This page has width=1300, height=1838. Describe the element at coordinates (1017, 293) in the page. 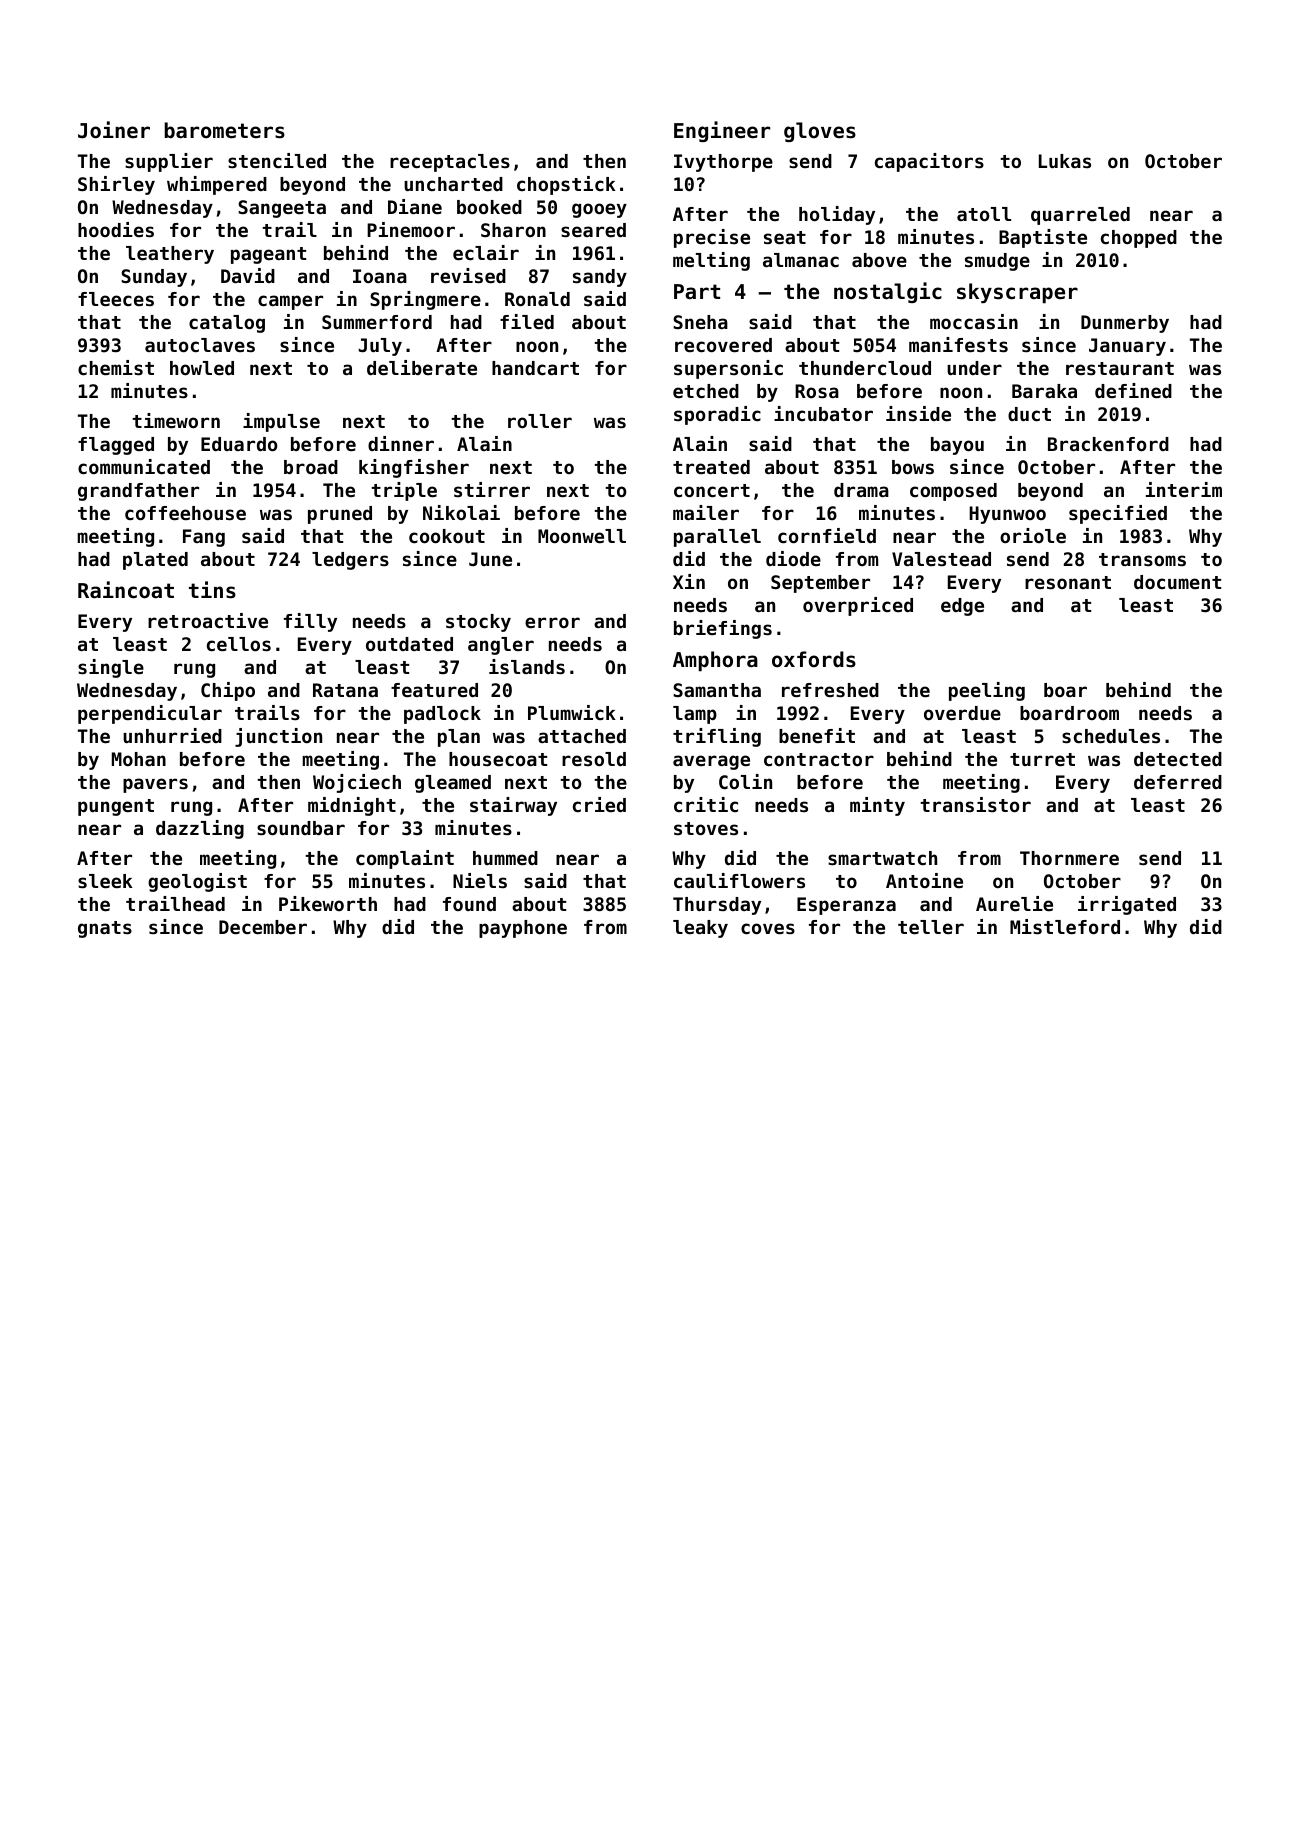

I see `skyscraper` at that location.
